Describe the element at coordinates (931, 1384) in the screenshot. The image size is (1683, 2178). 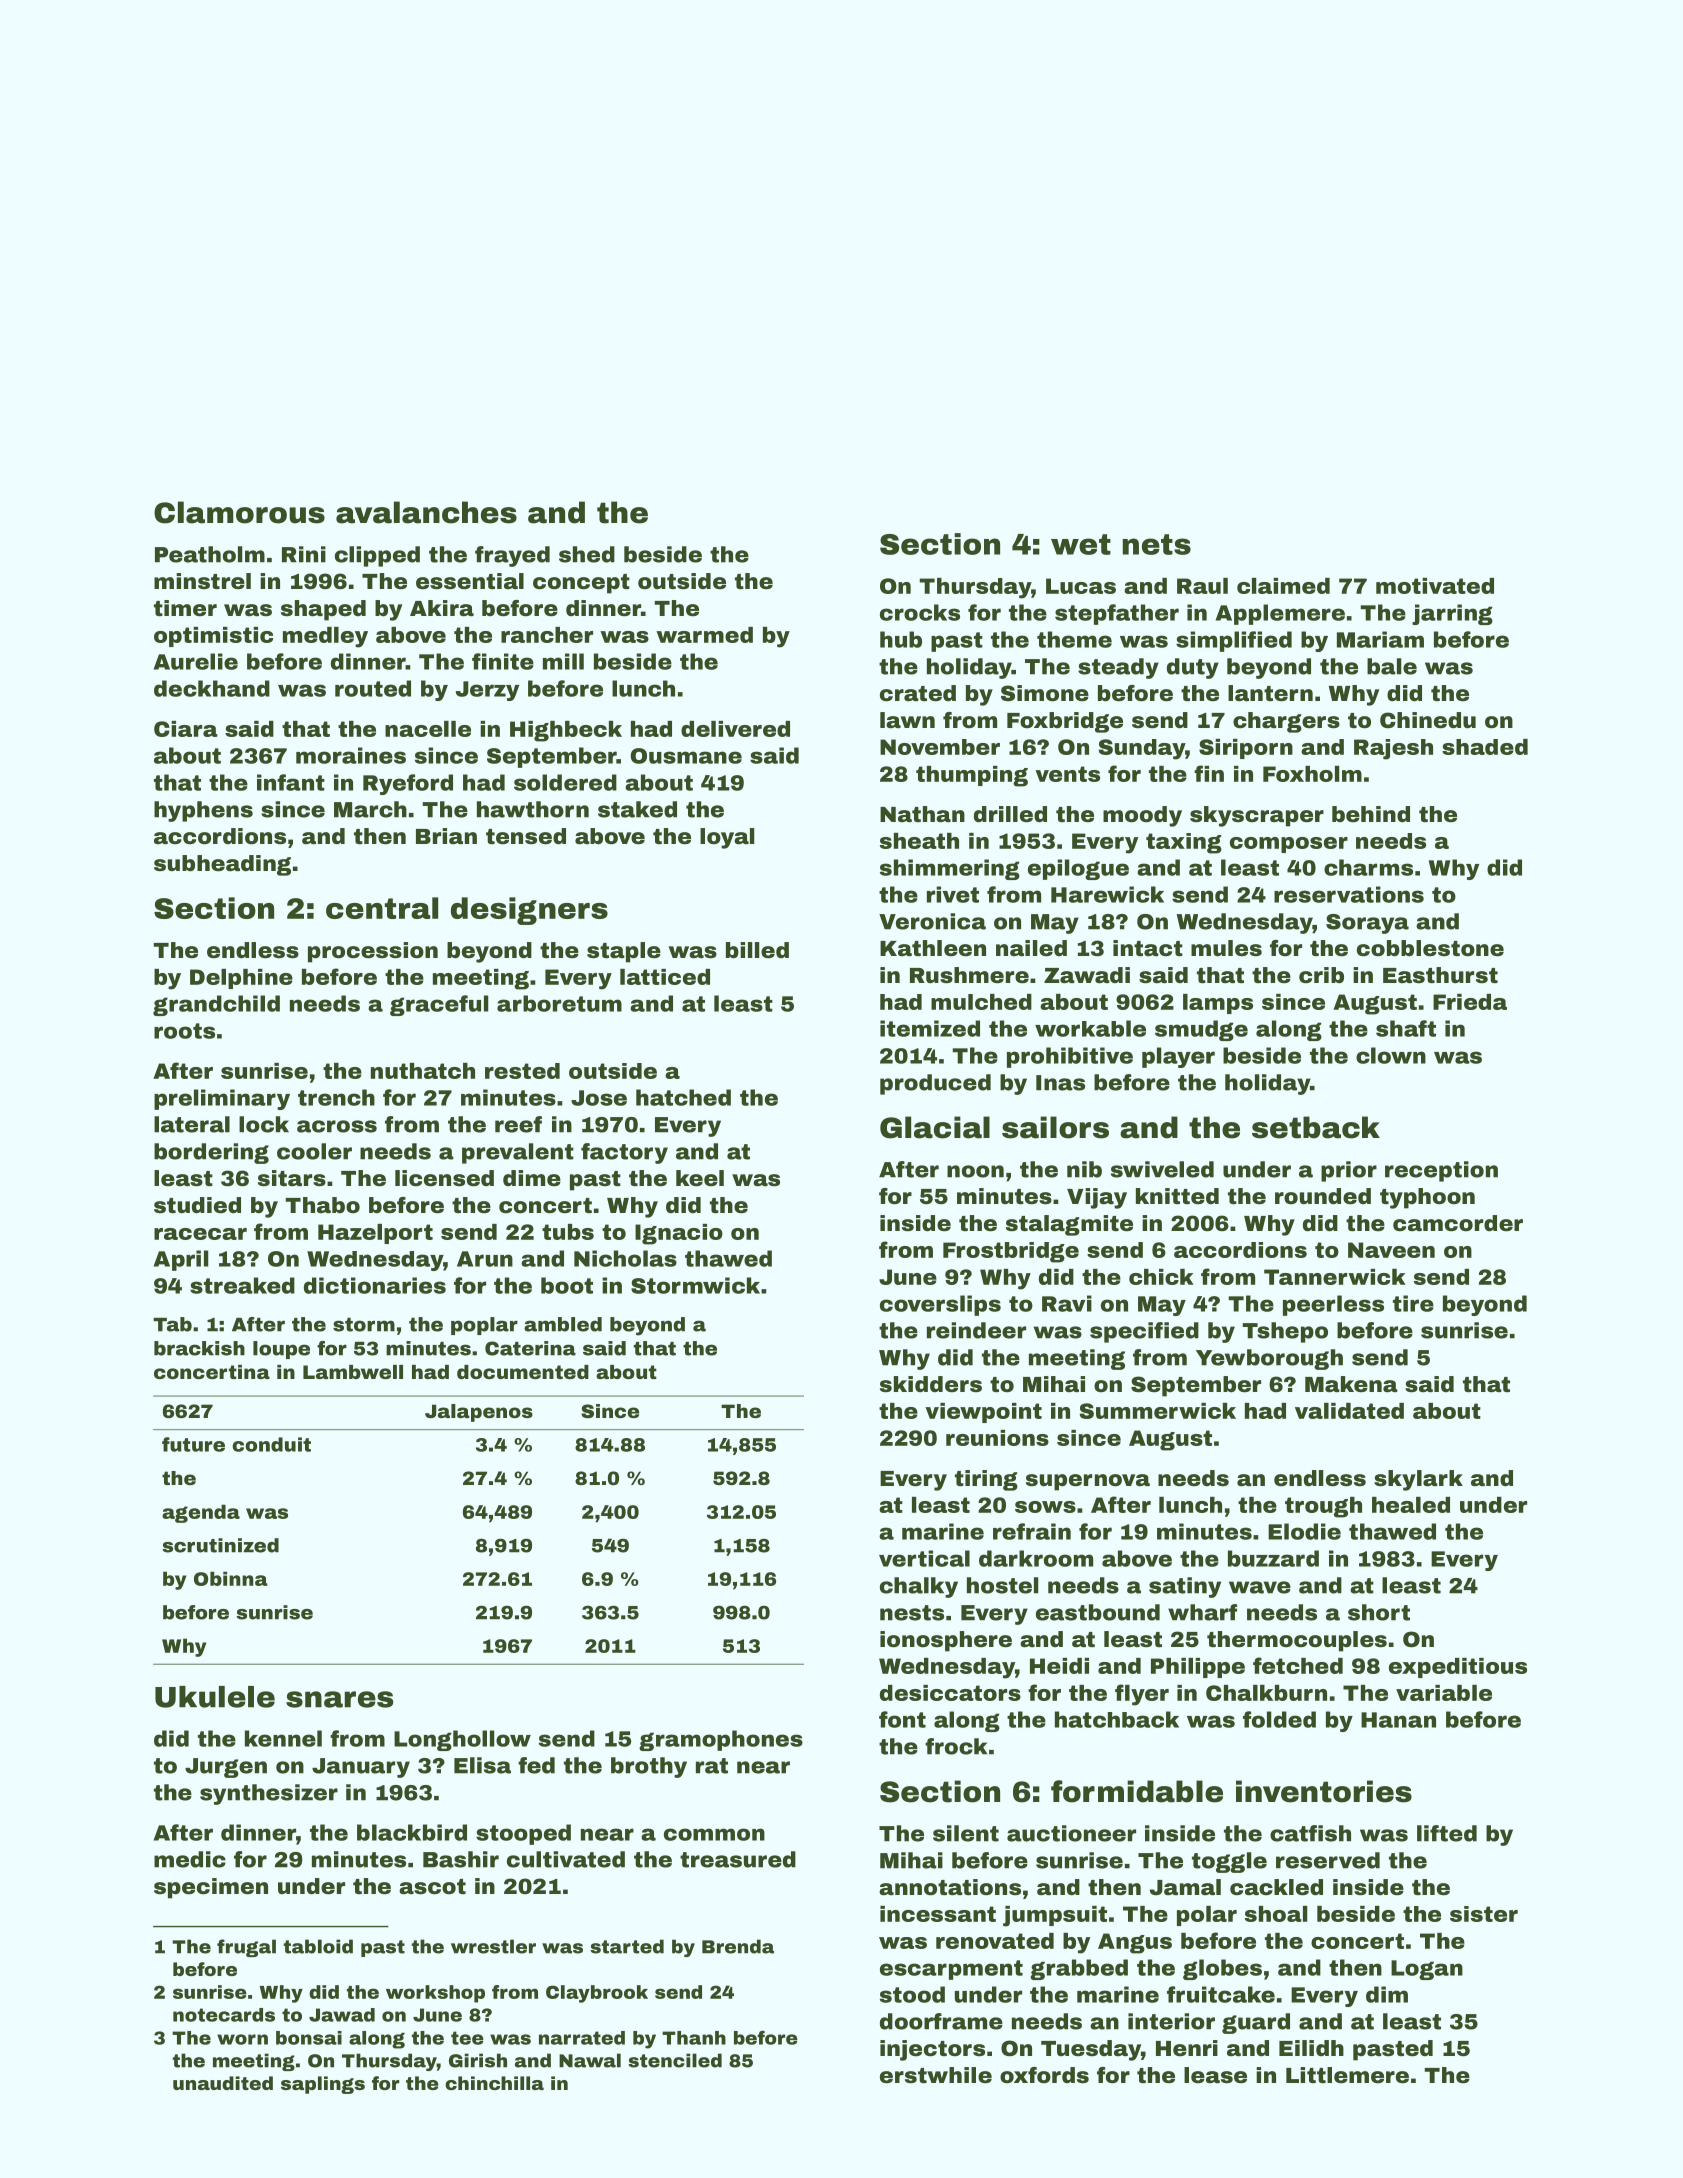
I see `skidders` at that location.
